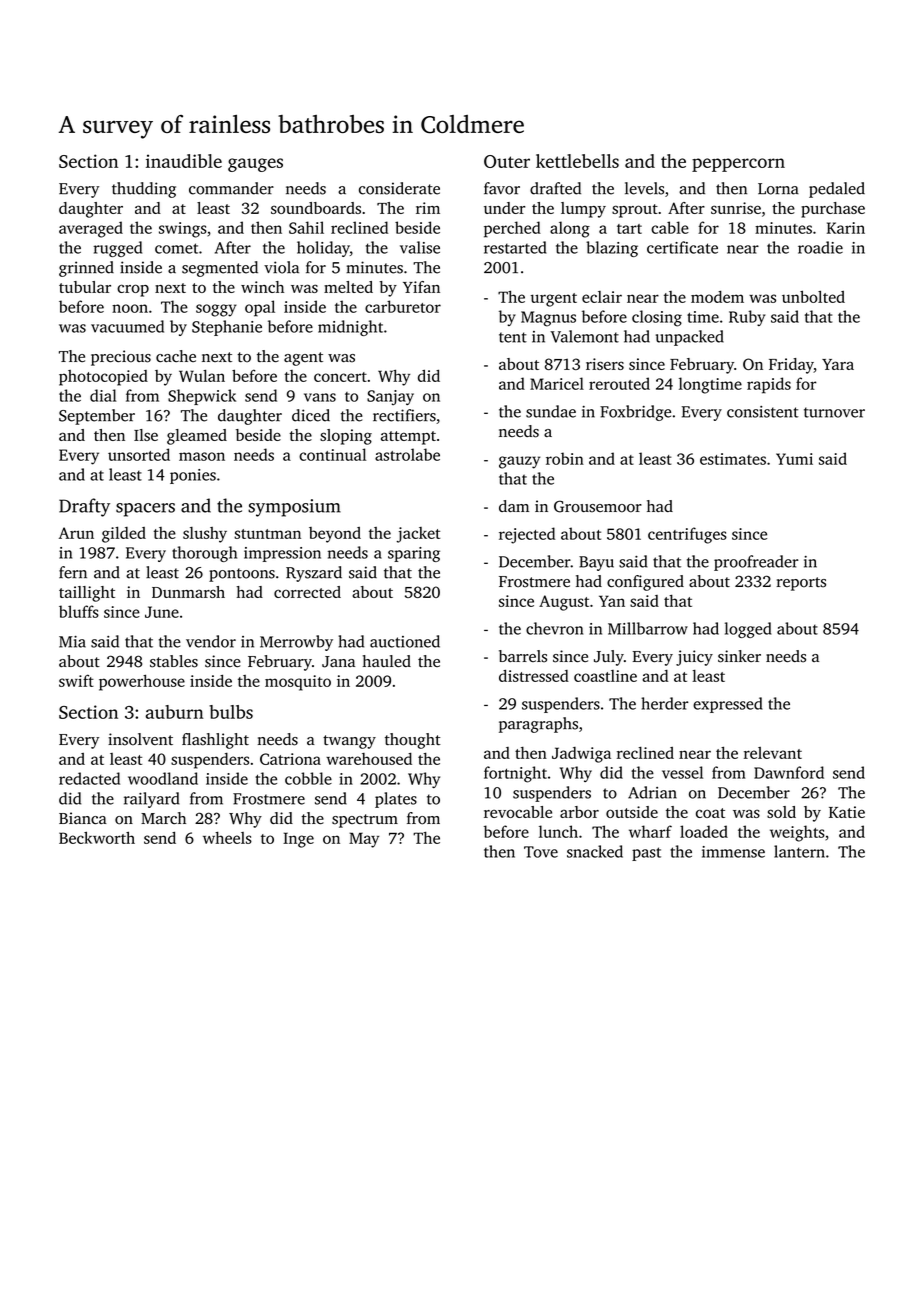 This document has height=1308, width=924. What do you see at coordinates (396, 800) in the document?
I see `plates` at bounding box center [396, 800].
